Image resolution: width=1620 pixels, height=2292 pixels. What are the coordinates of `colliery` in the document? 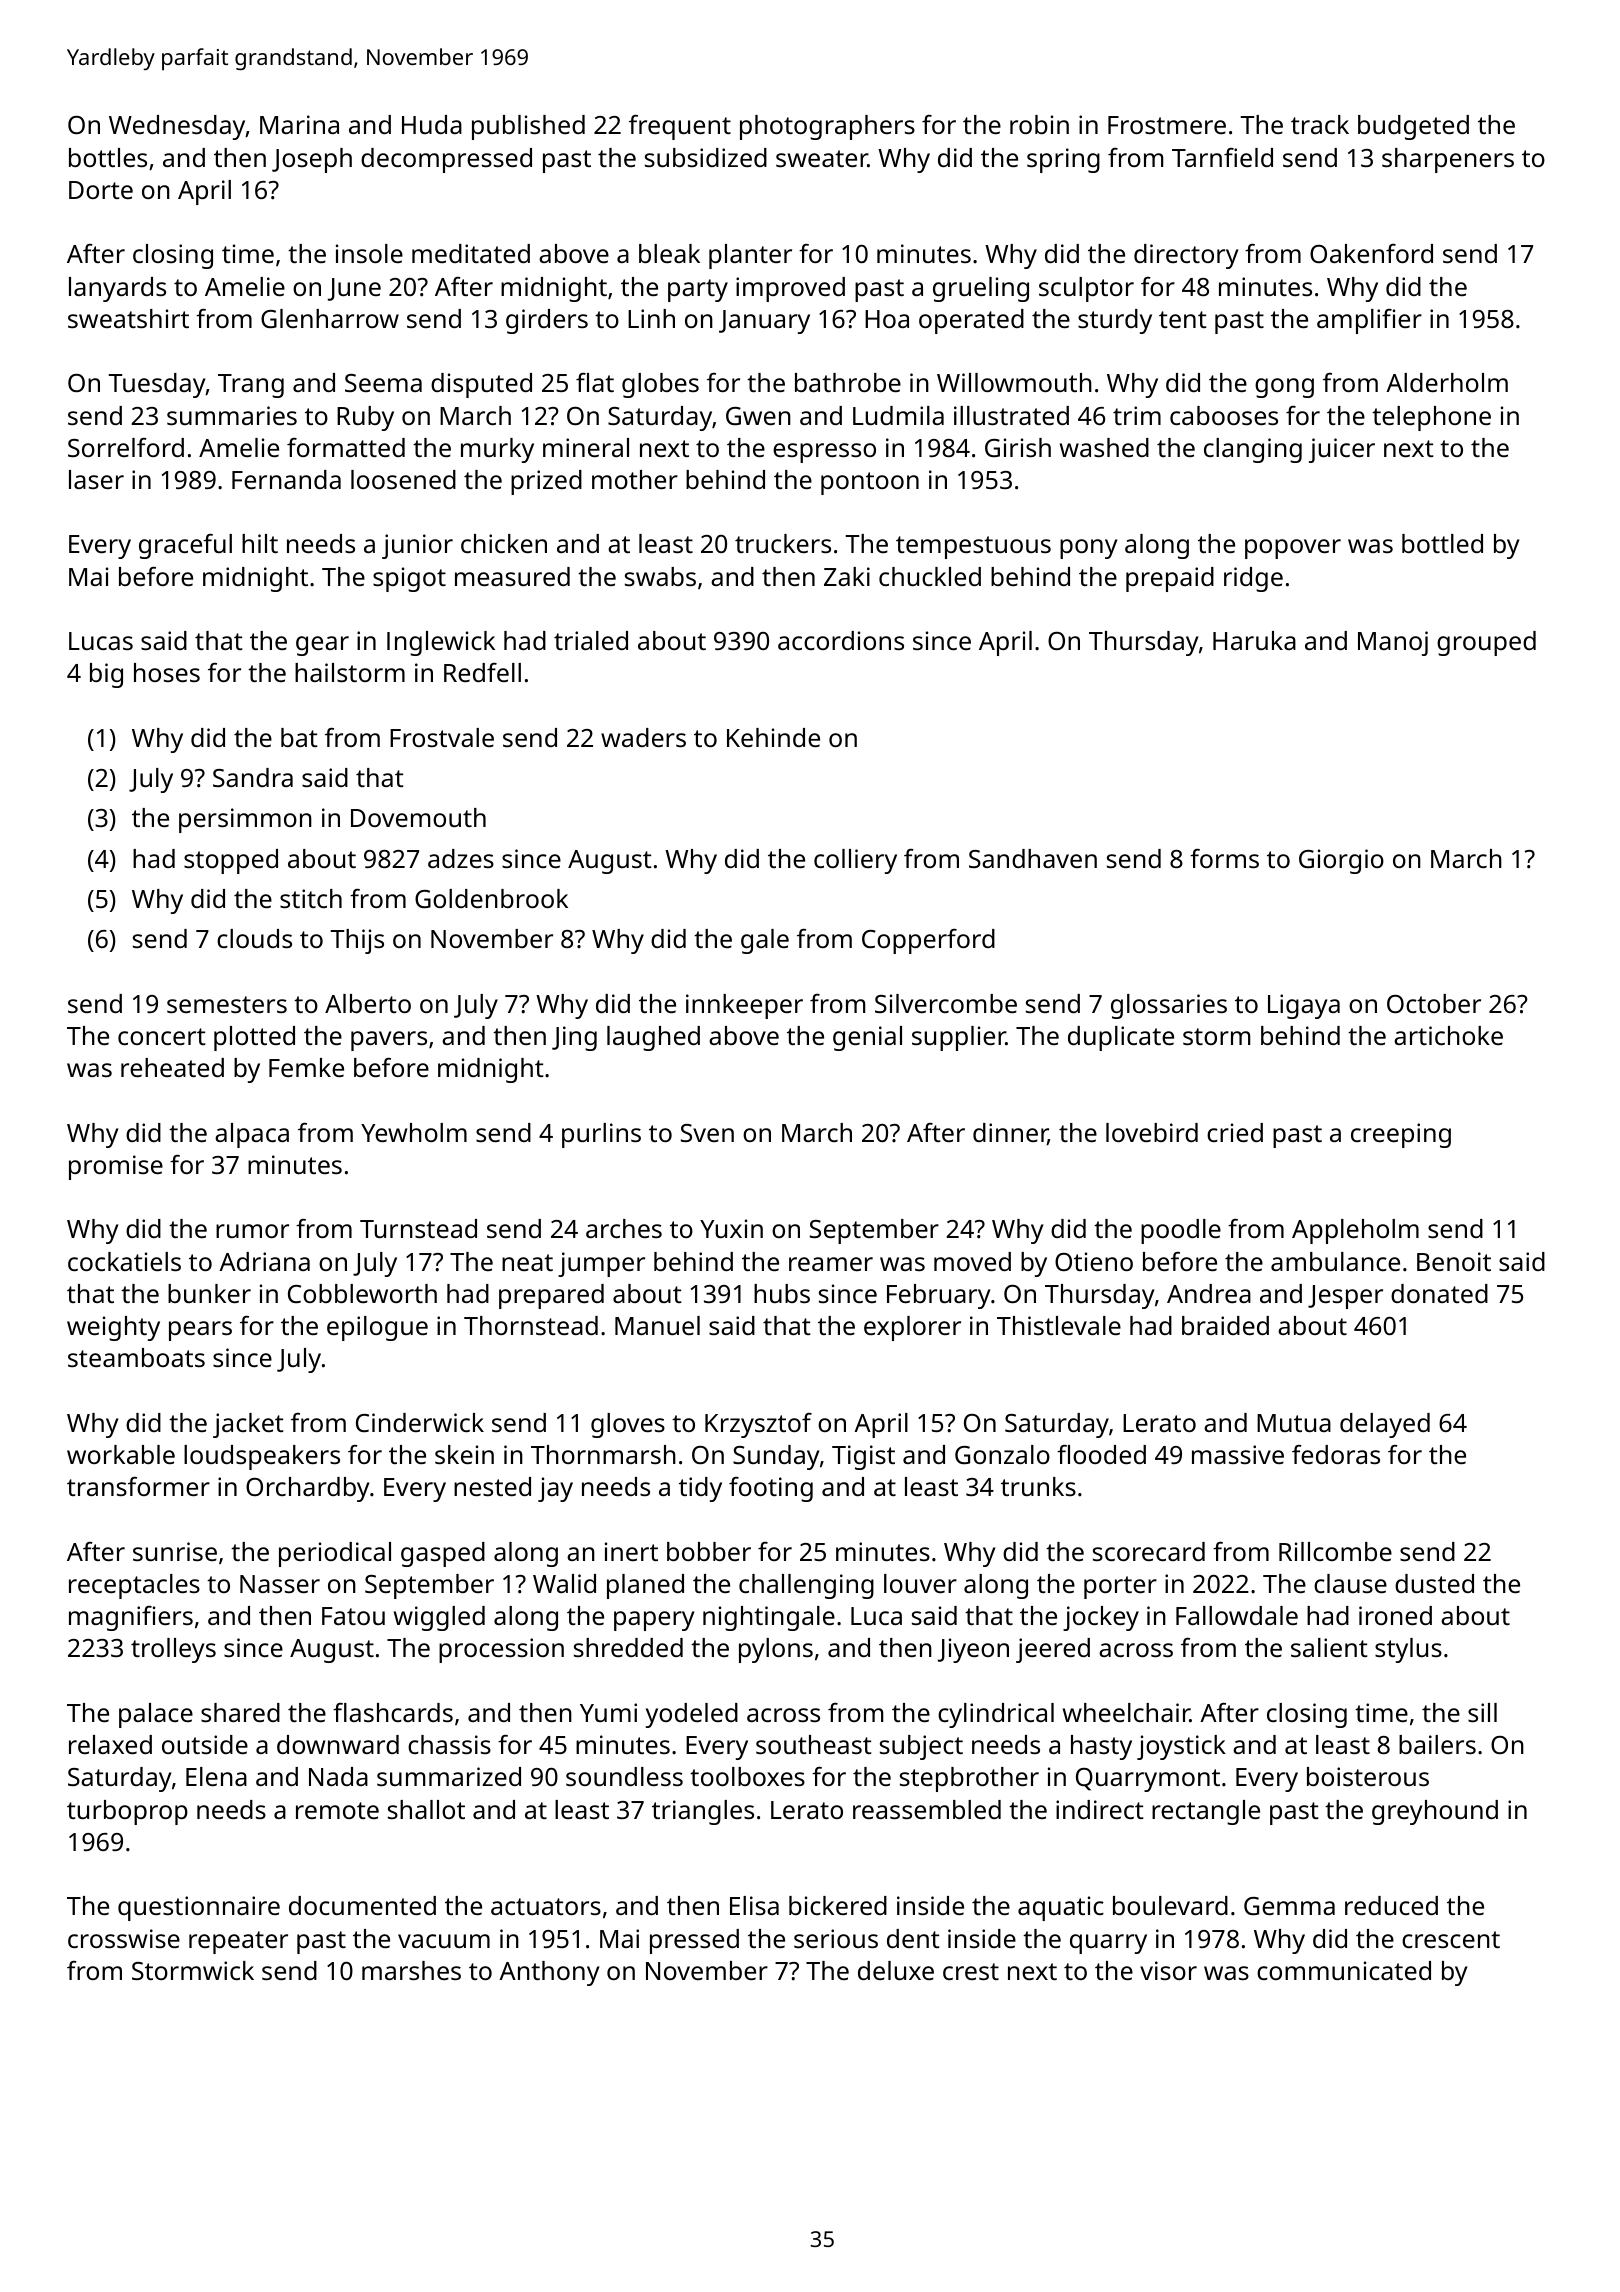 It's located at (855, 861).
